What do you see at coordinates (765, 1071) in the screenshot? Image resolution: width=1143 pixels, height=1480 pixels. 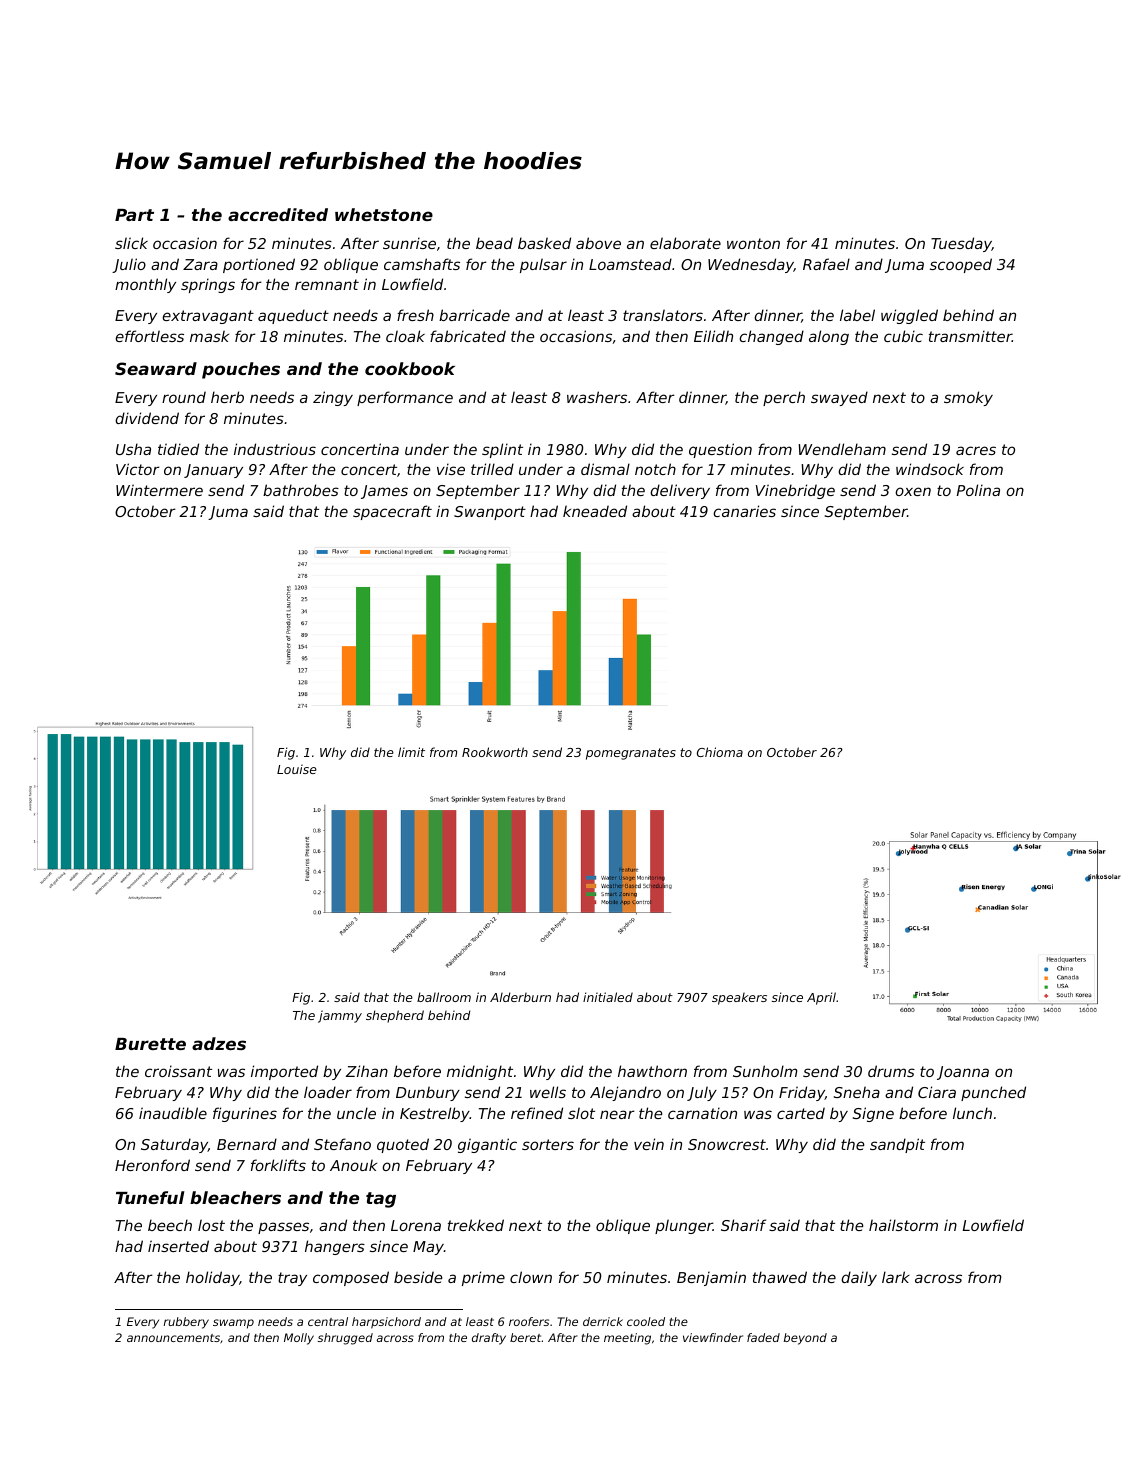 I see `Sunholm` at bounding box center [765, 1071].
